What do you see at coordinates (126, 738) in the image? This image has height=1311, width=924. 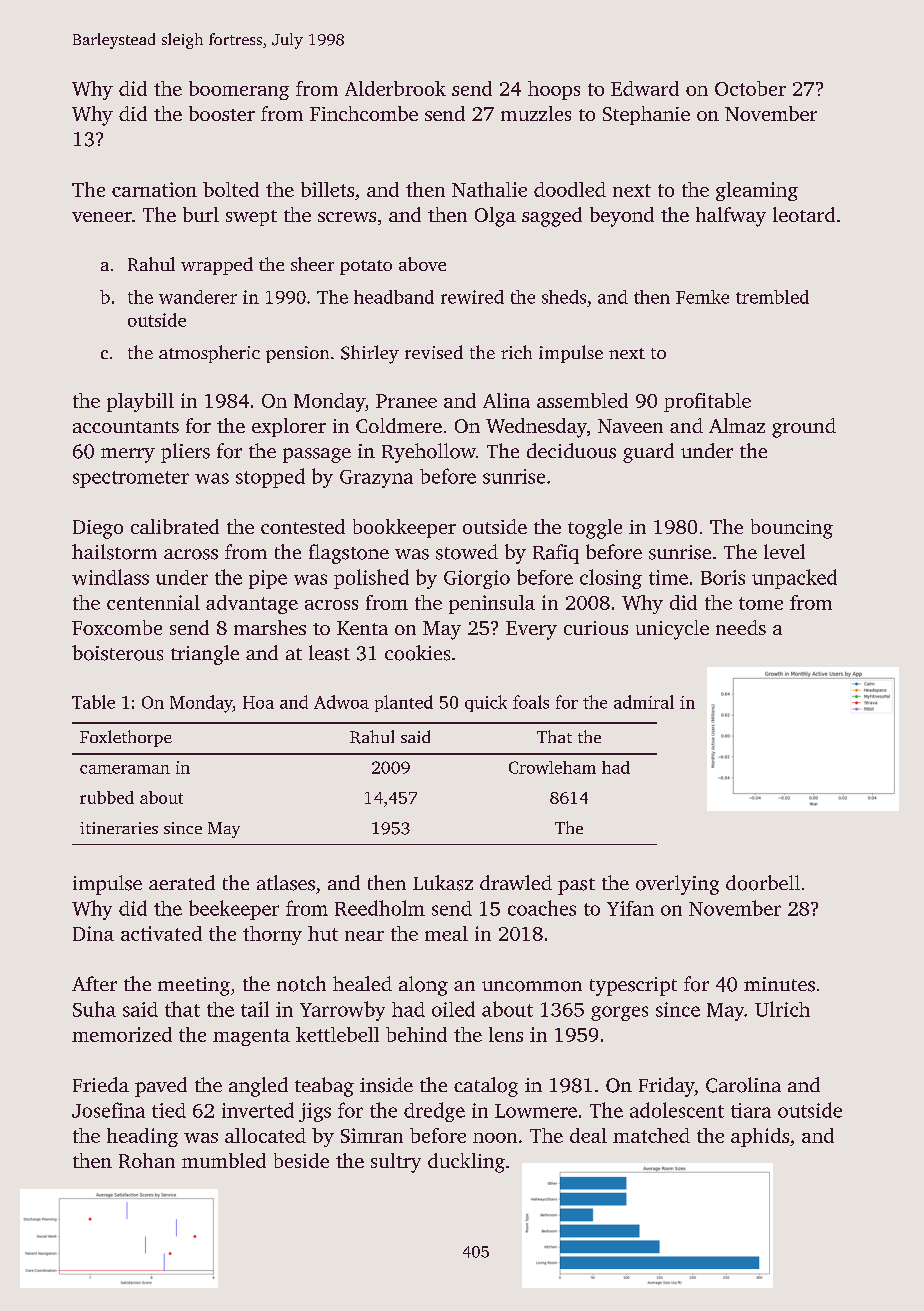 I see `Foxlethorpe` at bounding box center [126, 738].
